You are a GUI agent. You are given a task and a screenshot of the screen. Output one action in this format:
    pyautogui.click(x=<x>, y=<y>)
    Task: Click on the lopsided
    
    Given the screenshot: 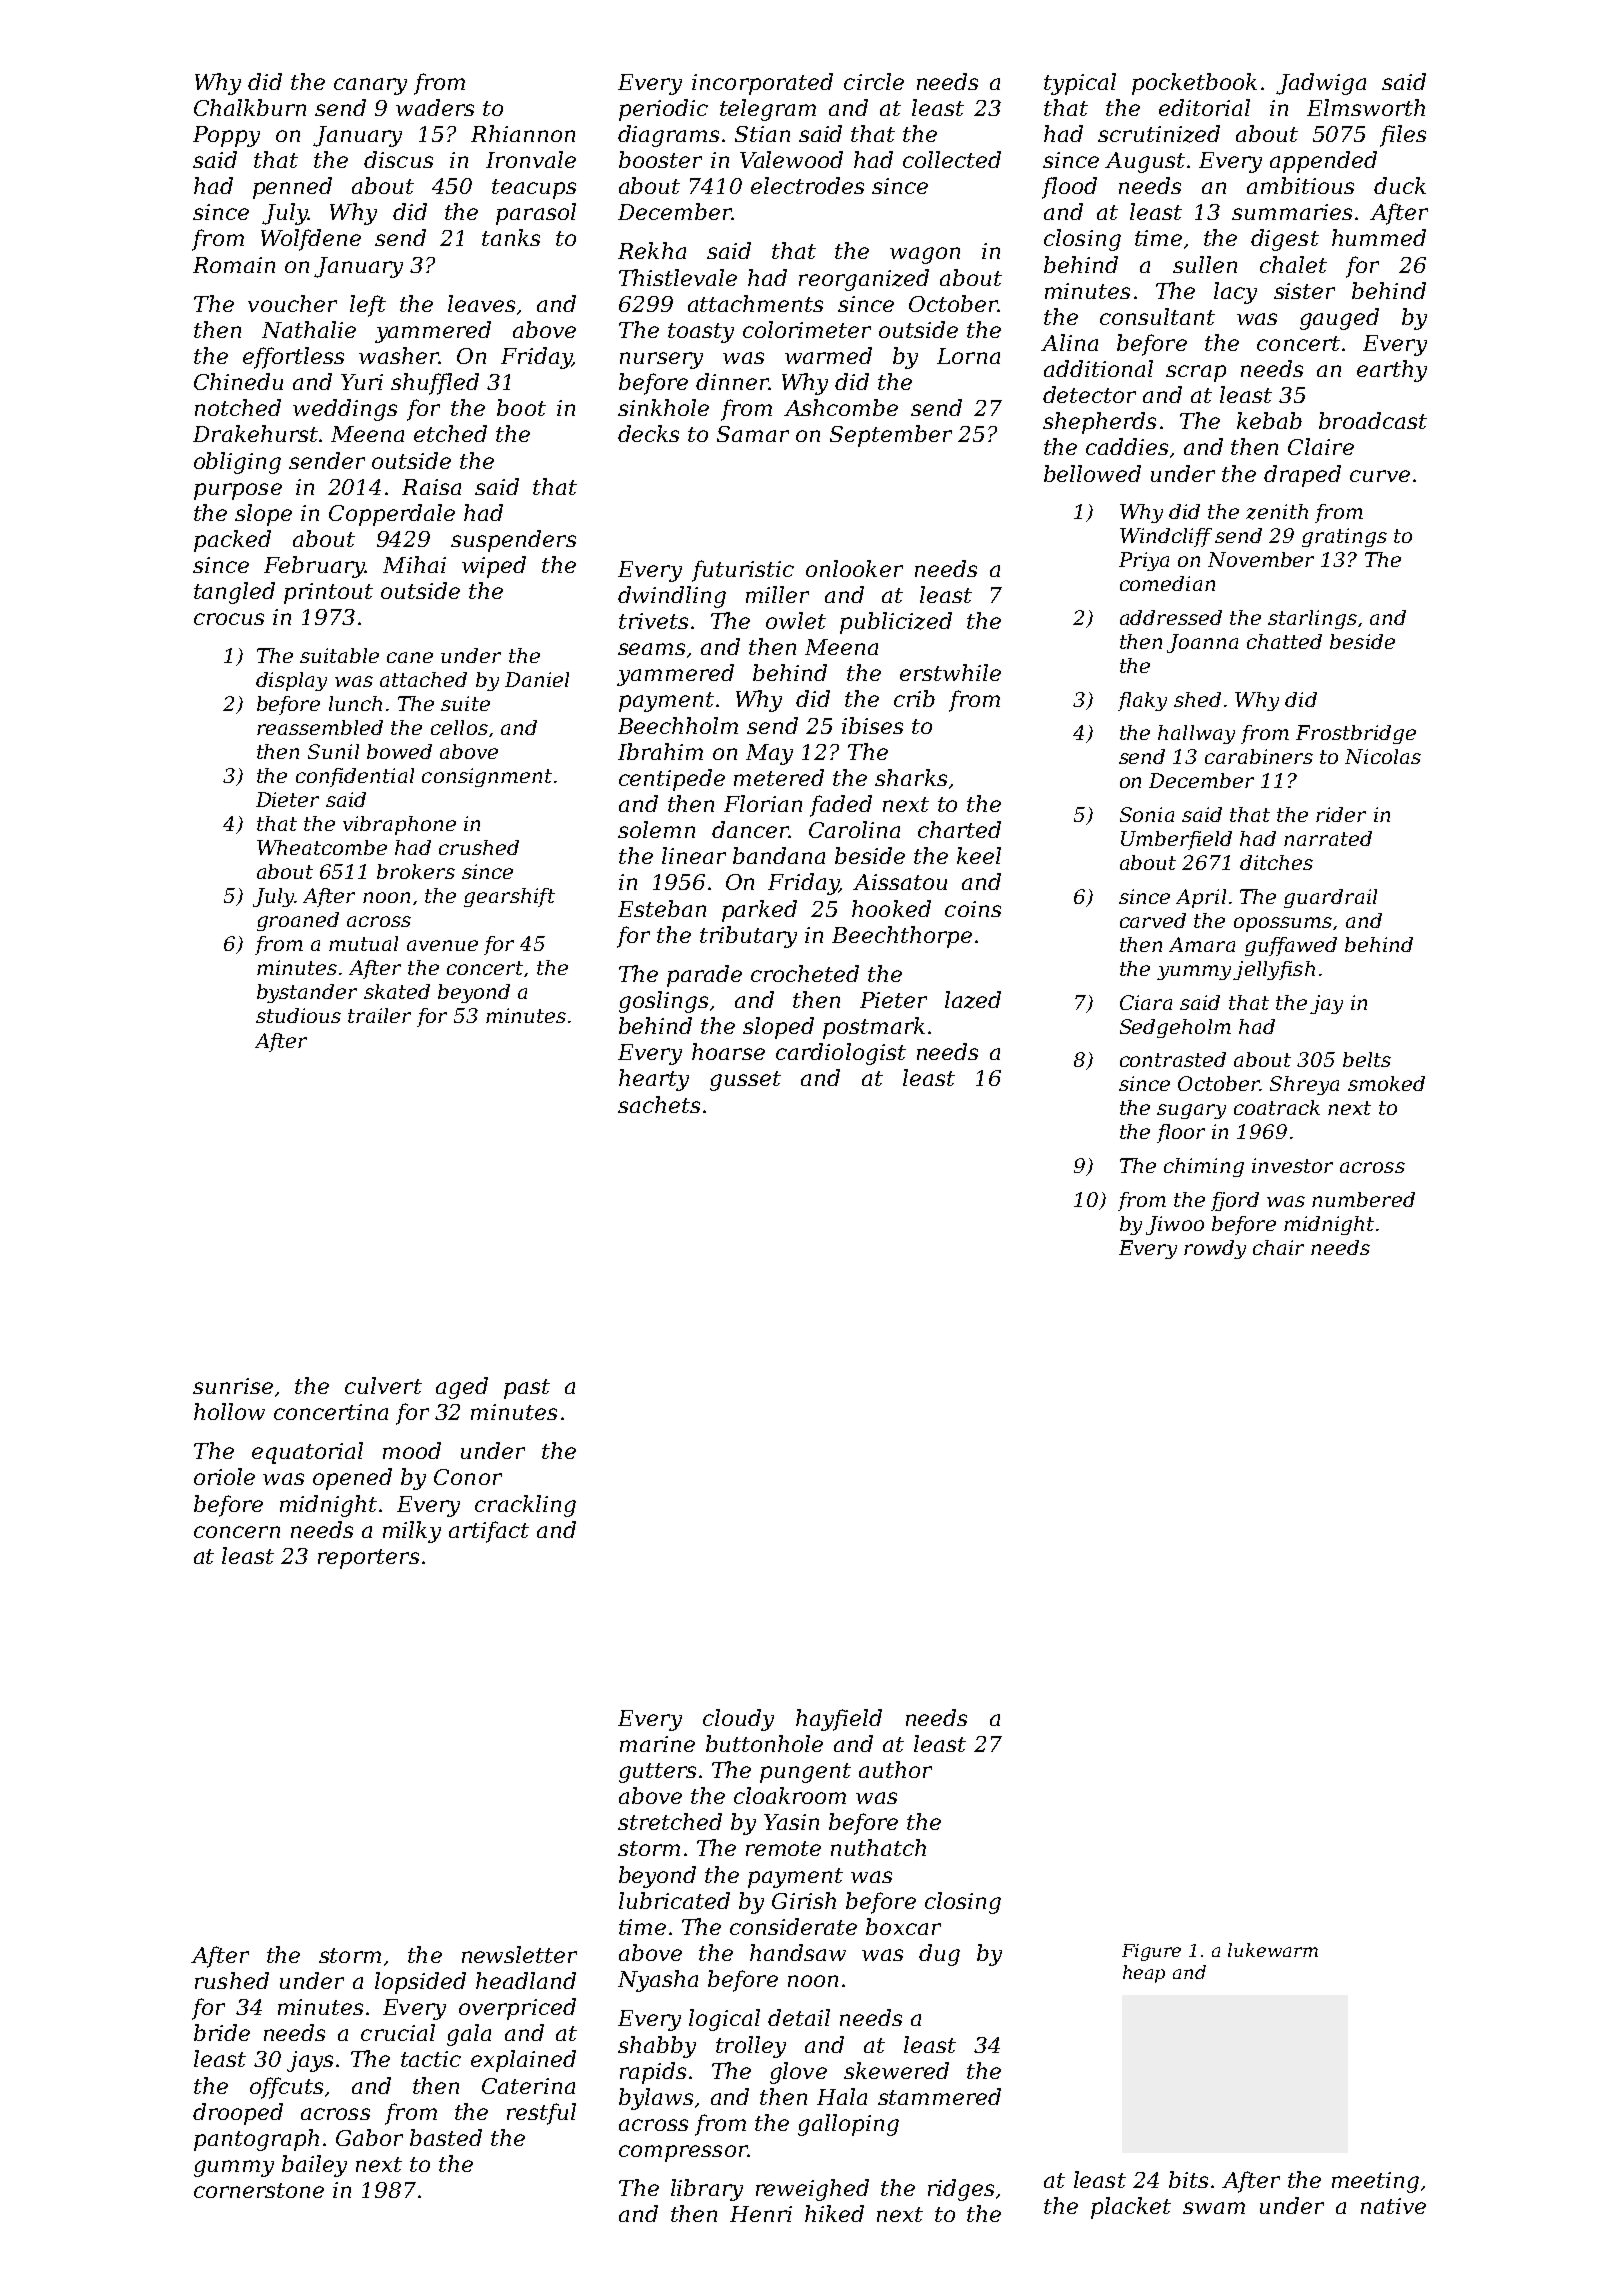 What is the action you would take?
    pyautogui.click(x=420, y=1983)
